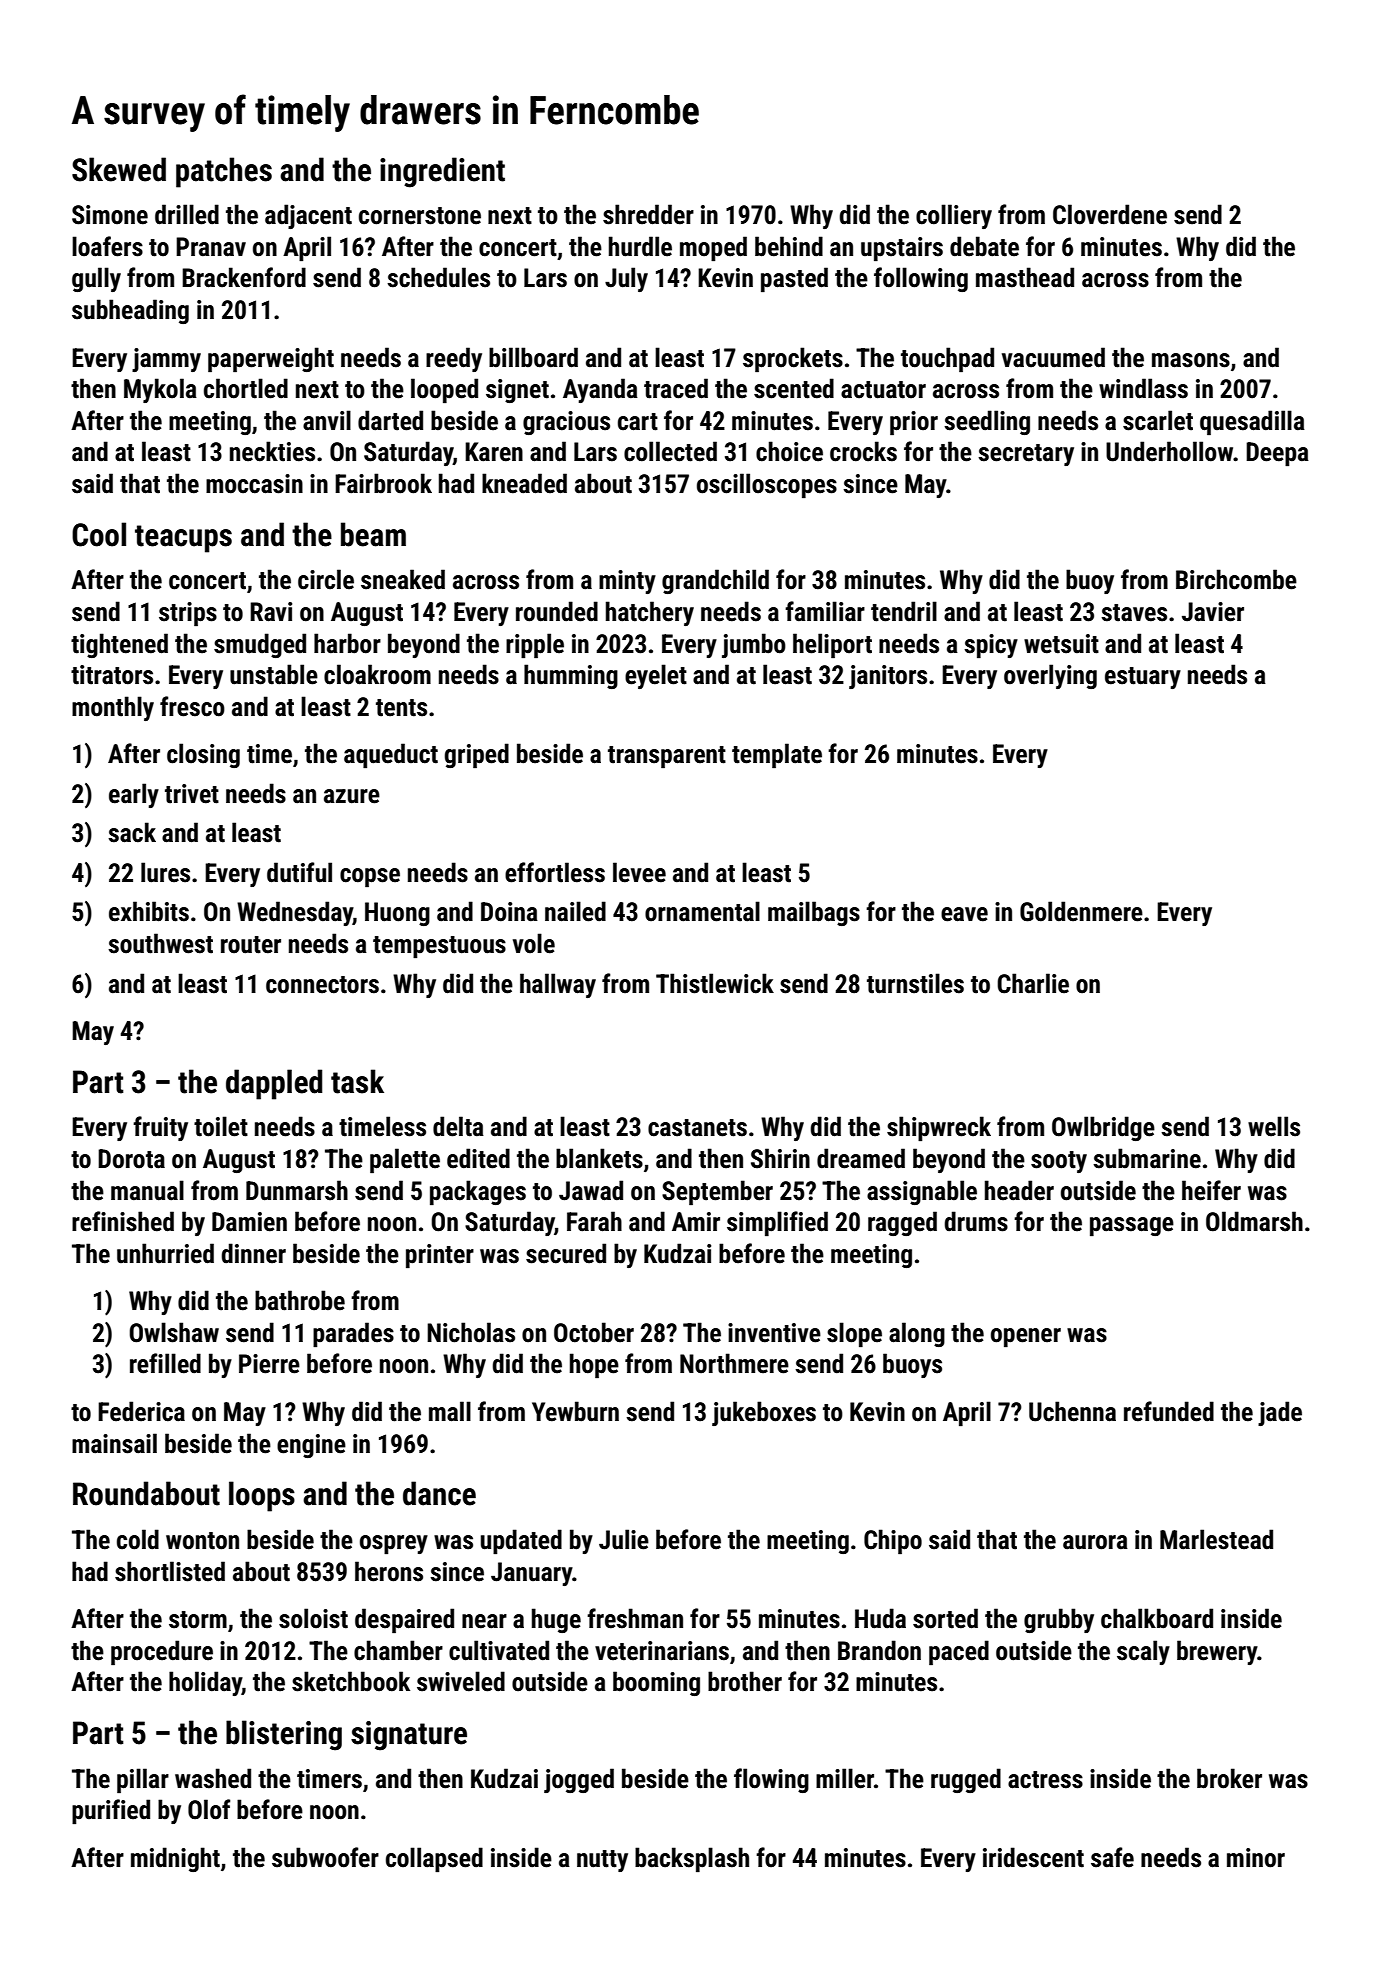  What do you see at coordinates (1081, 911) in the screenshot?
I see `Goldenmere` at bounding box center [1081, 911].
